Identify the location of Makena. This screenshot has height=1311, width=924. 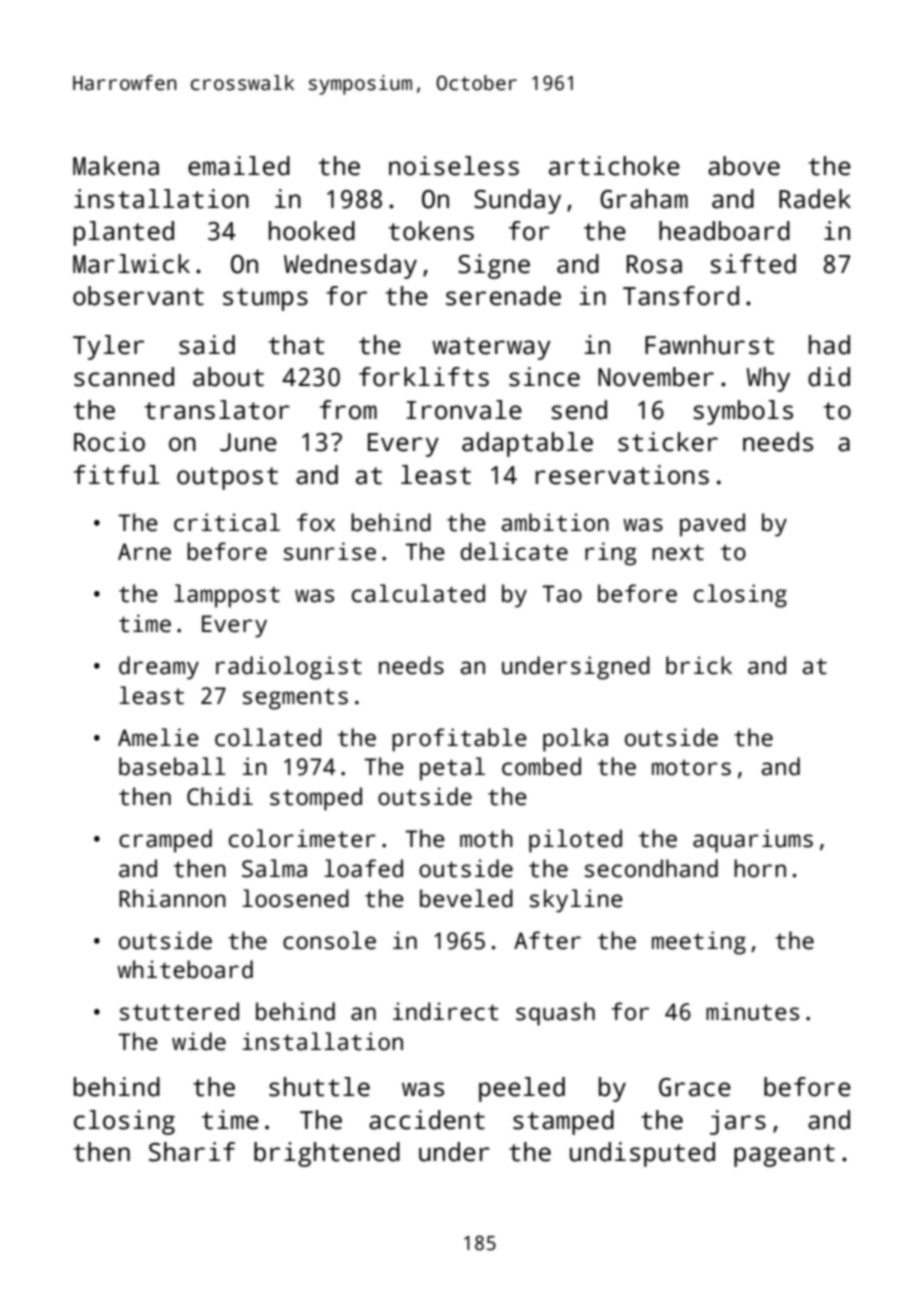
(116, 166).
